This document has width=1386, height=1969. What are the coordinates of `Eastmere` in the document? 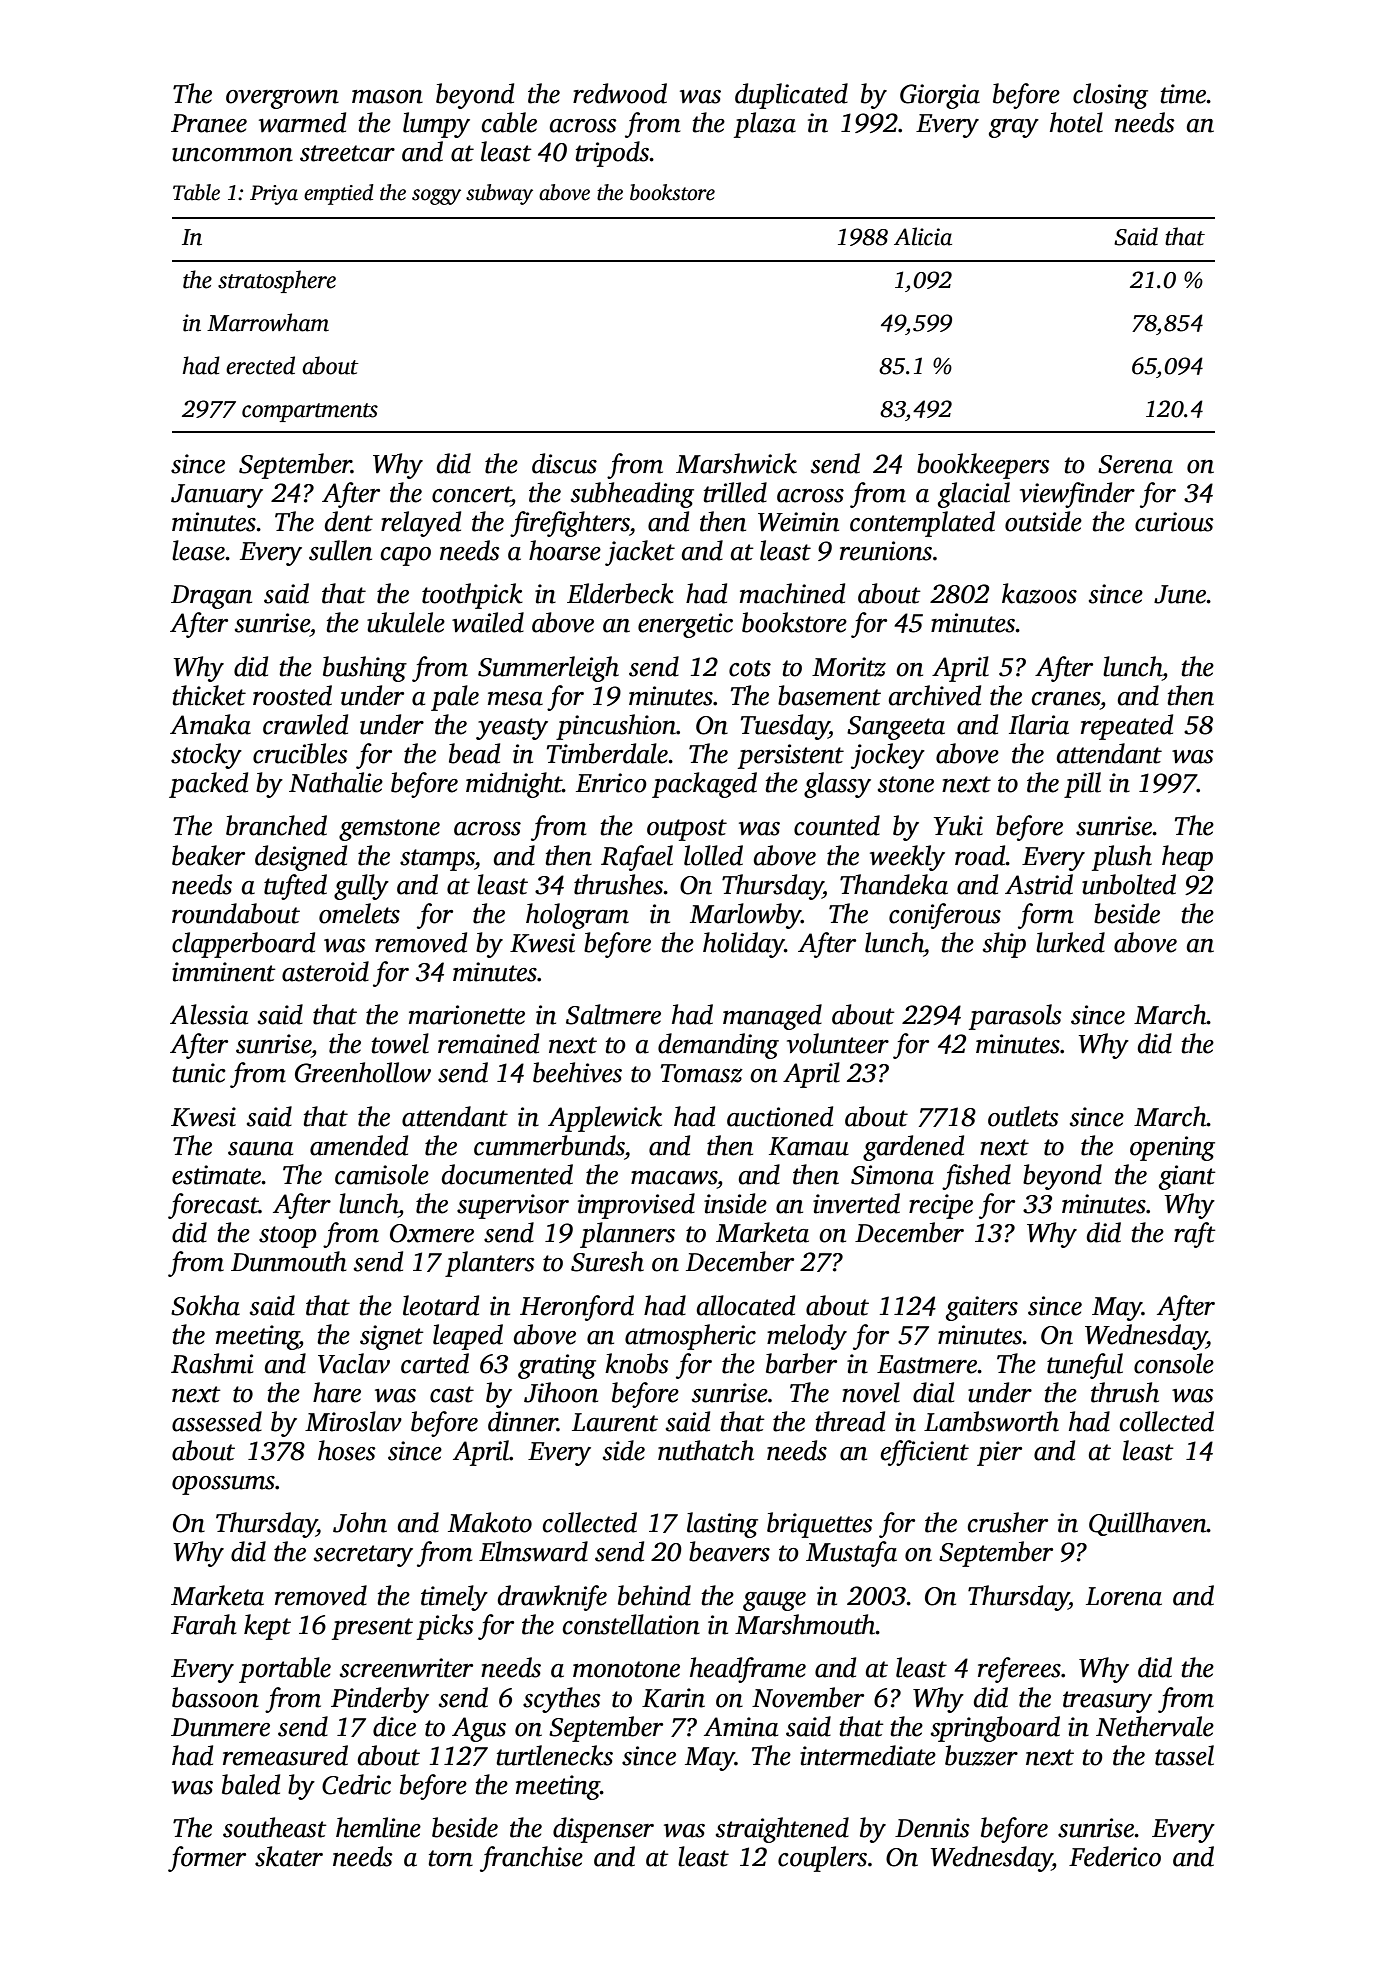 It's located at (927, 1364).
